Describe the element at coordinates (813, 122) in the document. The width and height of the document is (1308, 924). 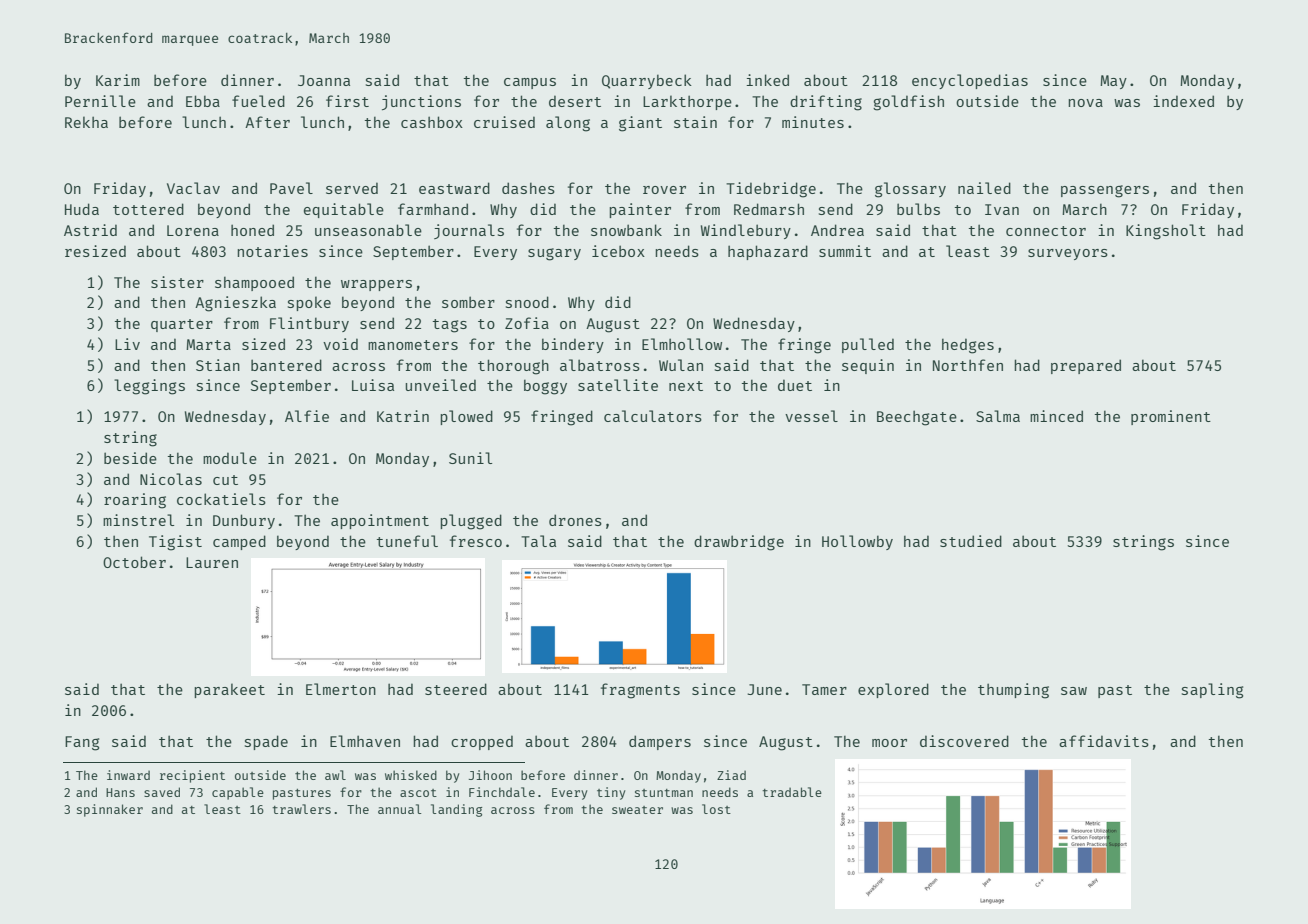
I see `minutes` at that location.
